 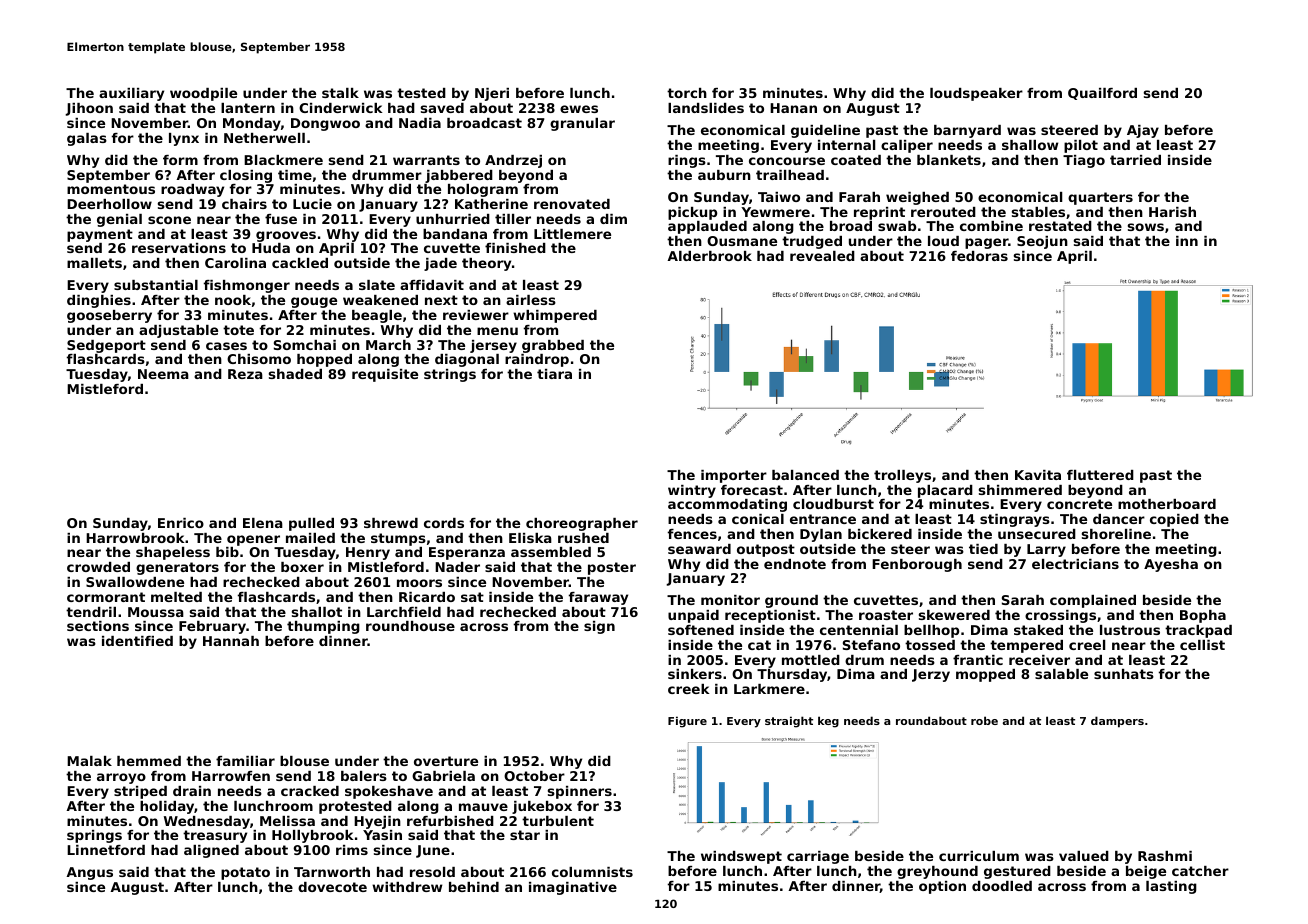 What do you see at coordinates (979, 256) in the document?
I see `fedoras` at bounding box center [979, 256].
